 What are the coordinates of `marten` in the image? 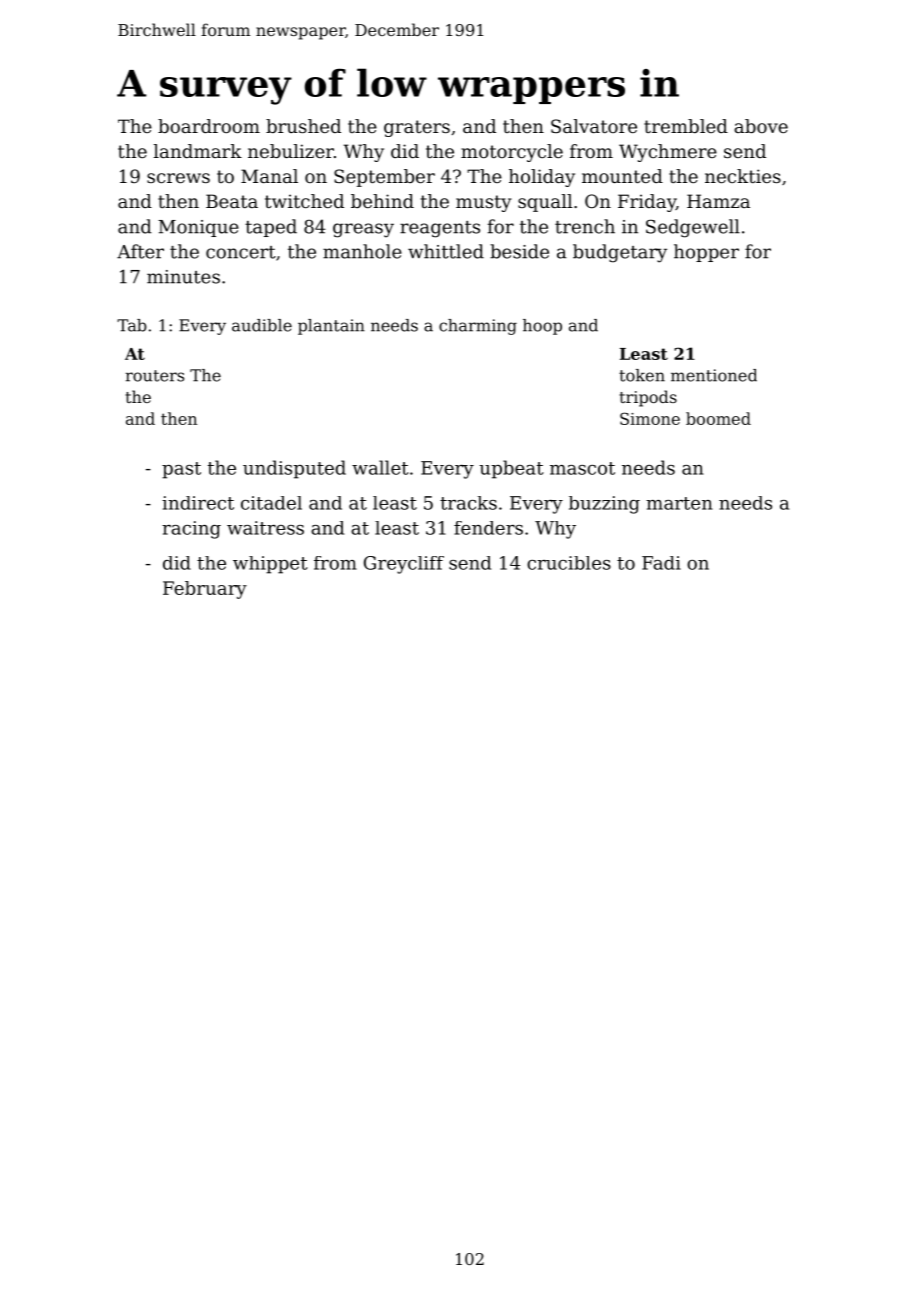 It's located at (679, 503).
